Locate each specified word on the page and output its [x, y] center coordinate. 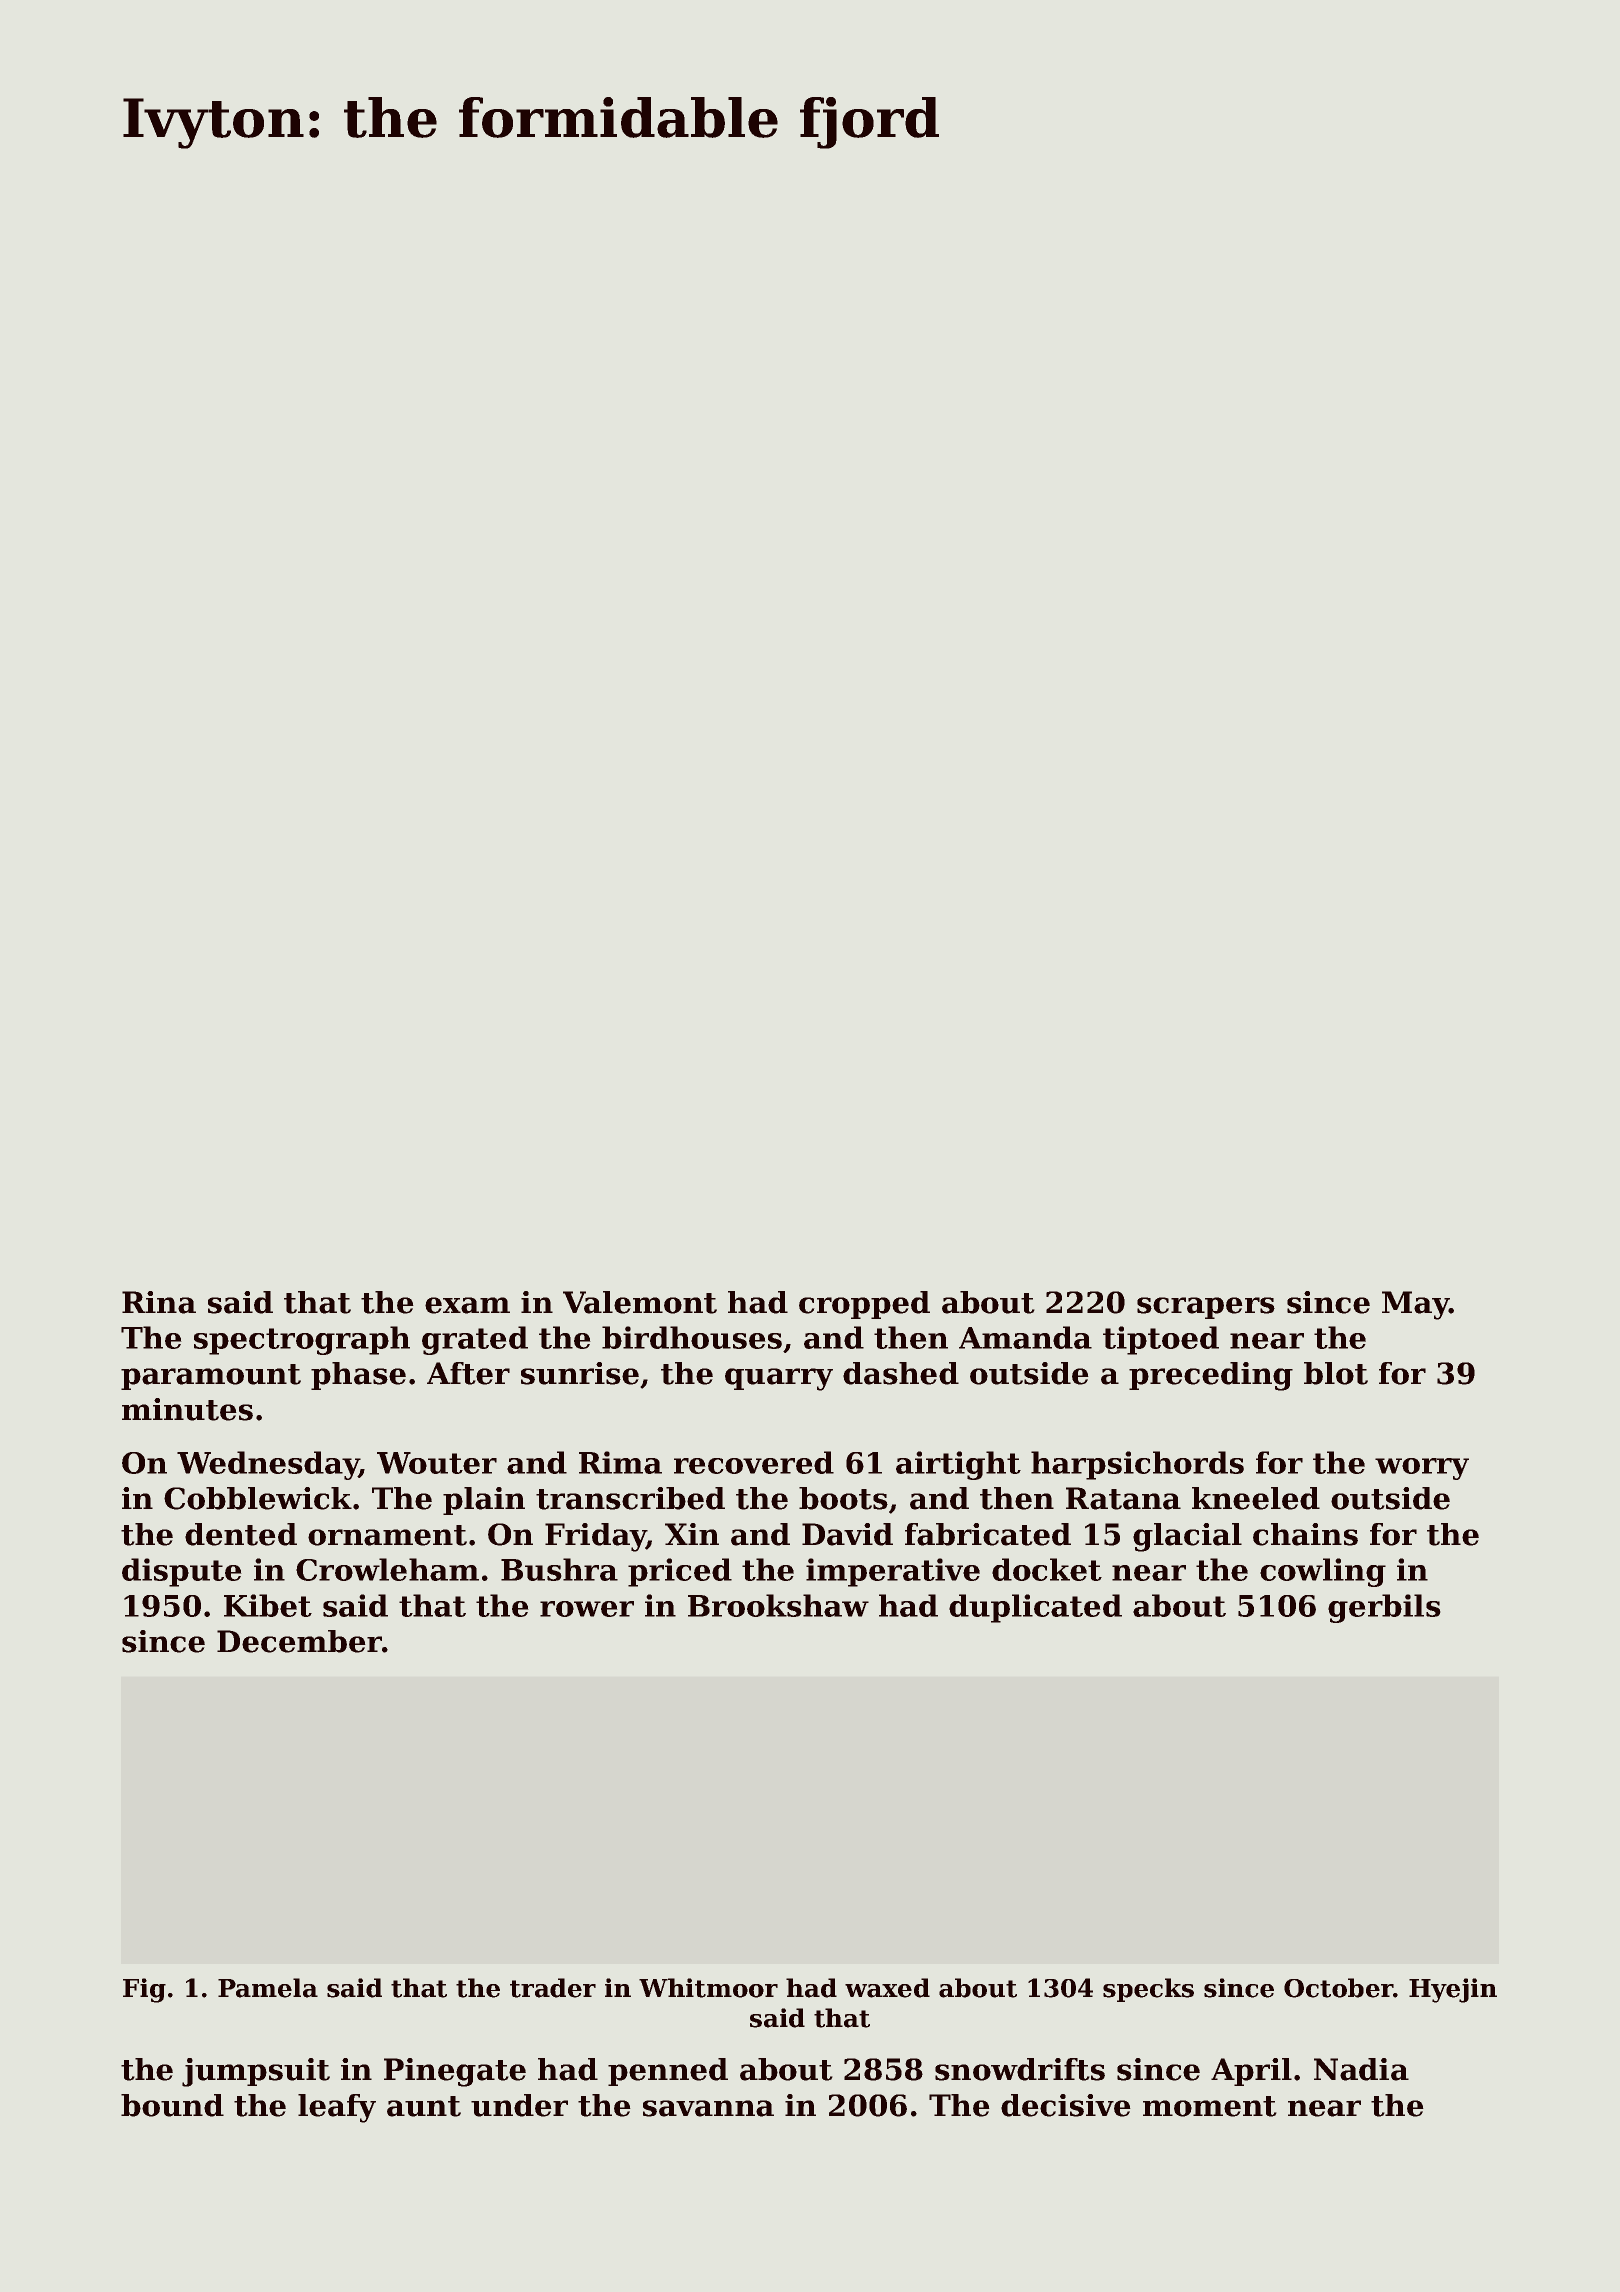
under [519, 2105]
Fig [144, 1990]
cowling [1323, 1572]
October [1339, 1988]
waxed [887, 1988]
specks [1148, 1990]
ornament [387, 1535]
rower [587, 1609]
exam [467, 1305]
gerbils [1384, 1608]
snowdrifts [1020, 2069]
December [299, 1641]
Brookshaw [778, 1605]
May [1416, 1305]
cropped [864, 1305]
